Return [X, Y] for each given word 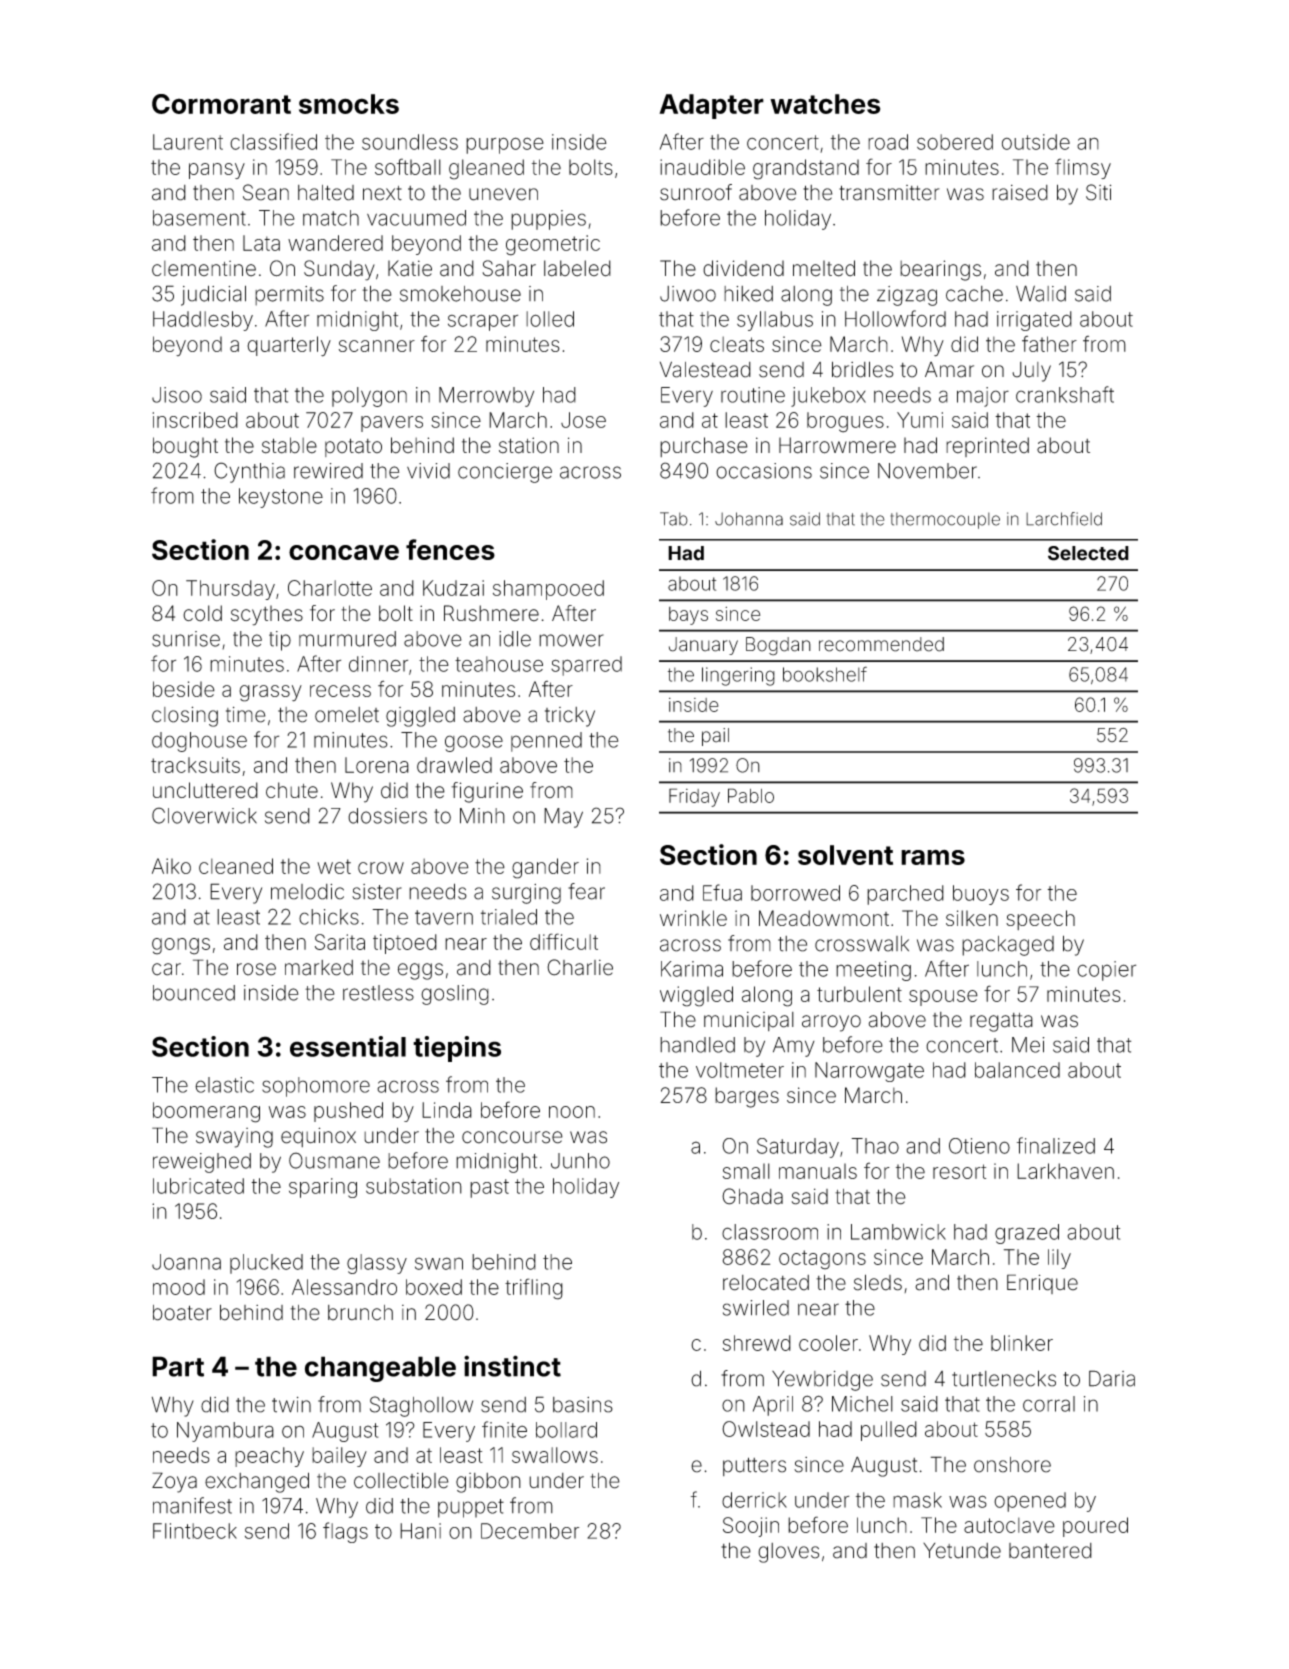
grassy [270, 693]
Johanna [749, 519]
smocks [349, 104]
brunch [360, 1313]
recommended [881, 644]
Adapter [711, 106]
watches [825, 104]
